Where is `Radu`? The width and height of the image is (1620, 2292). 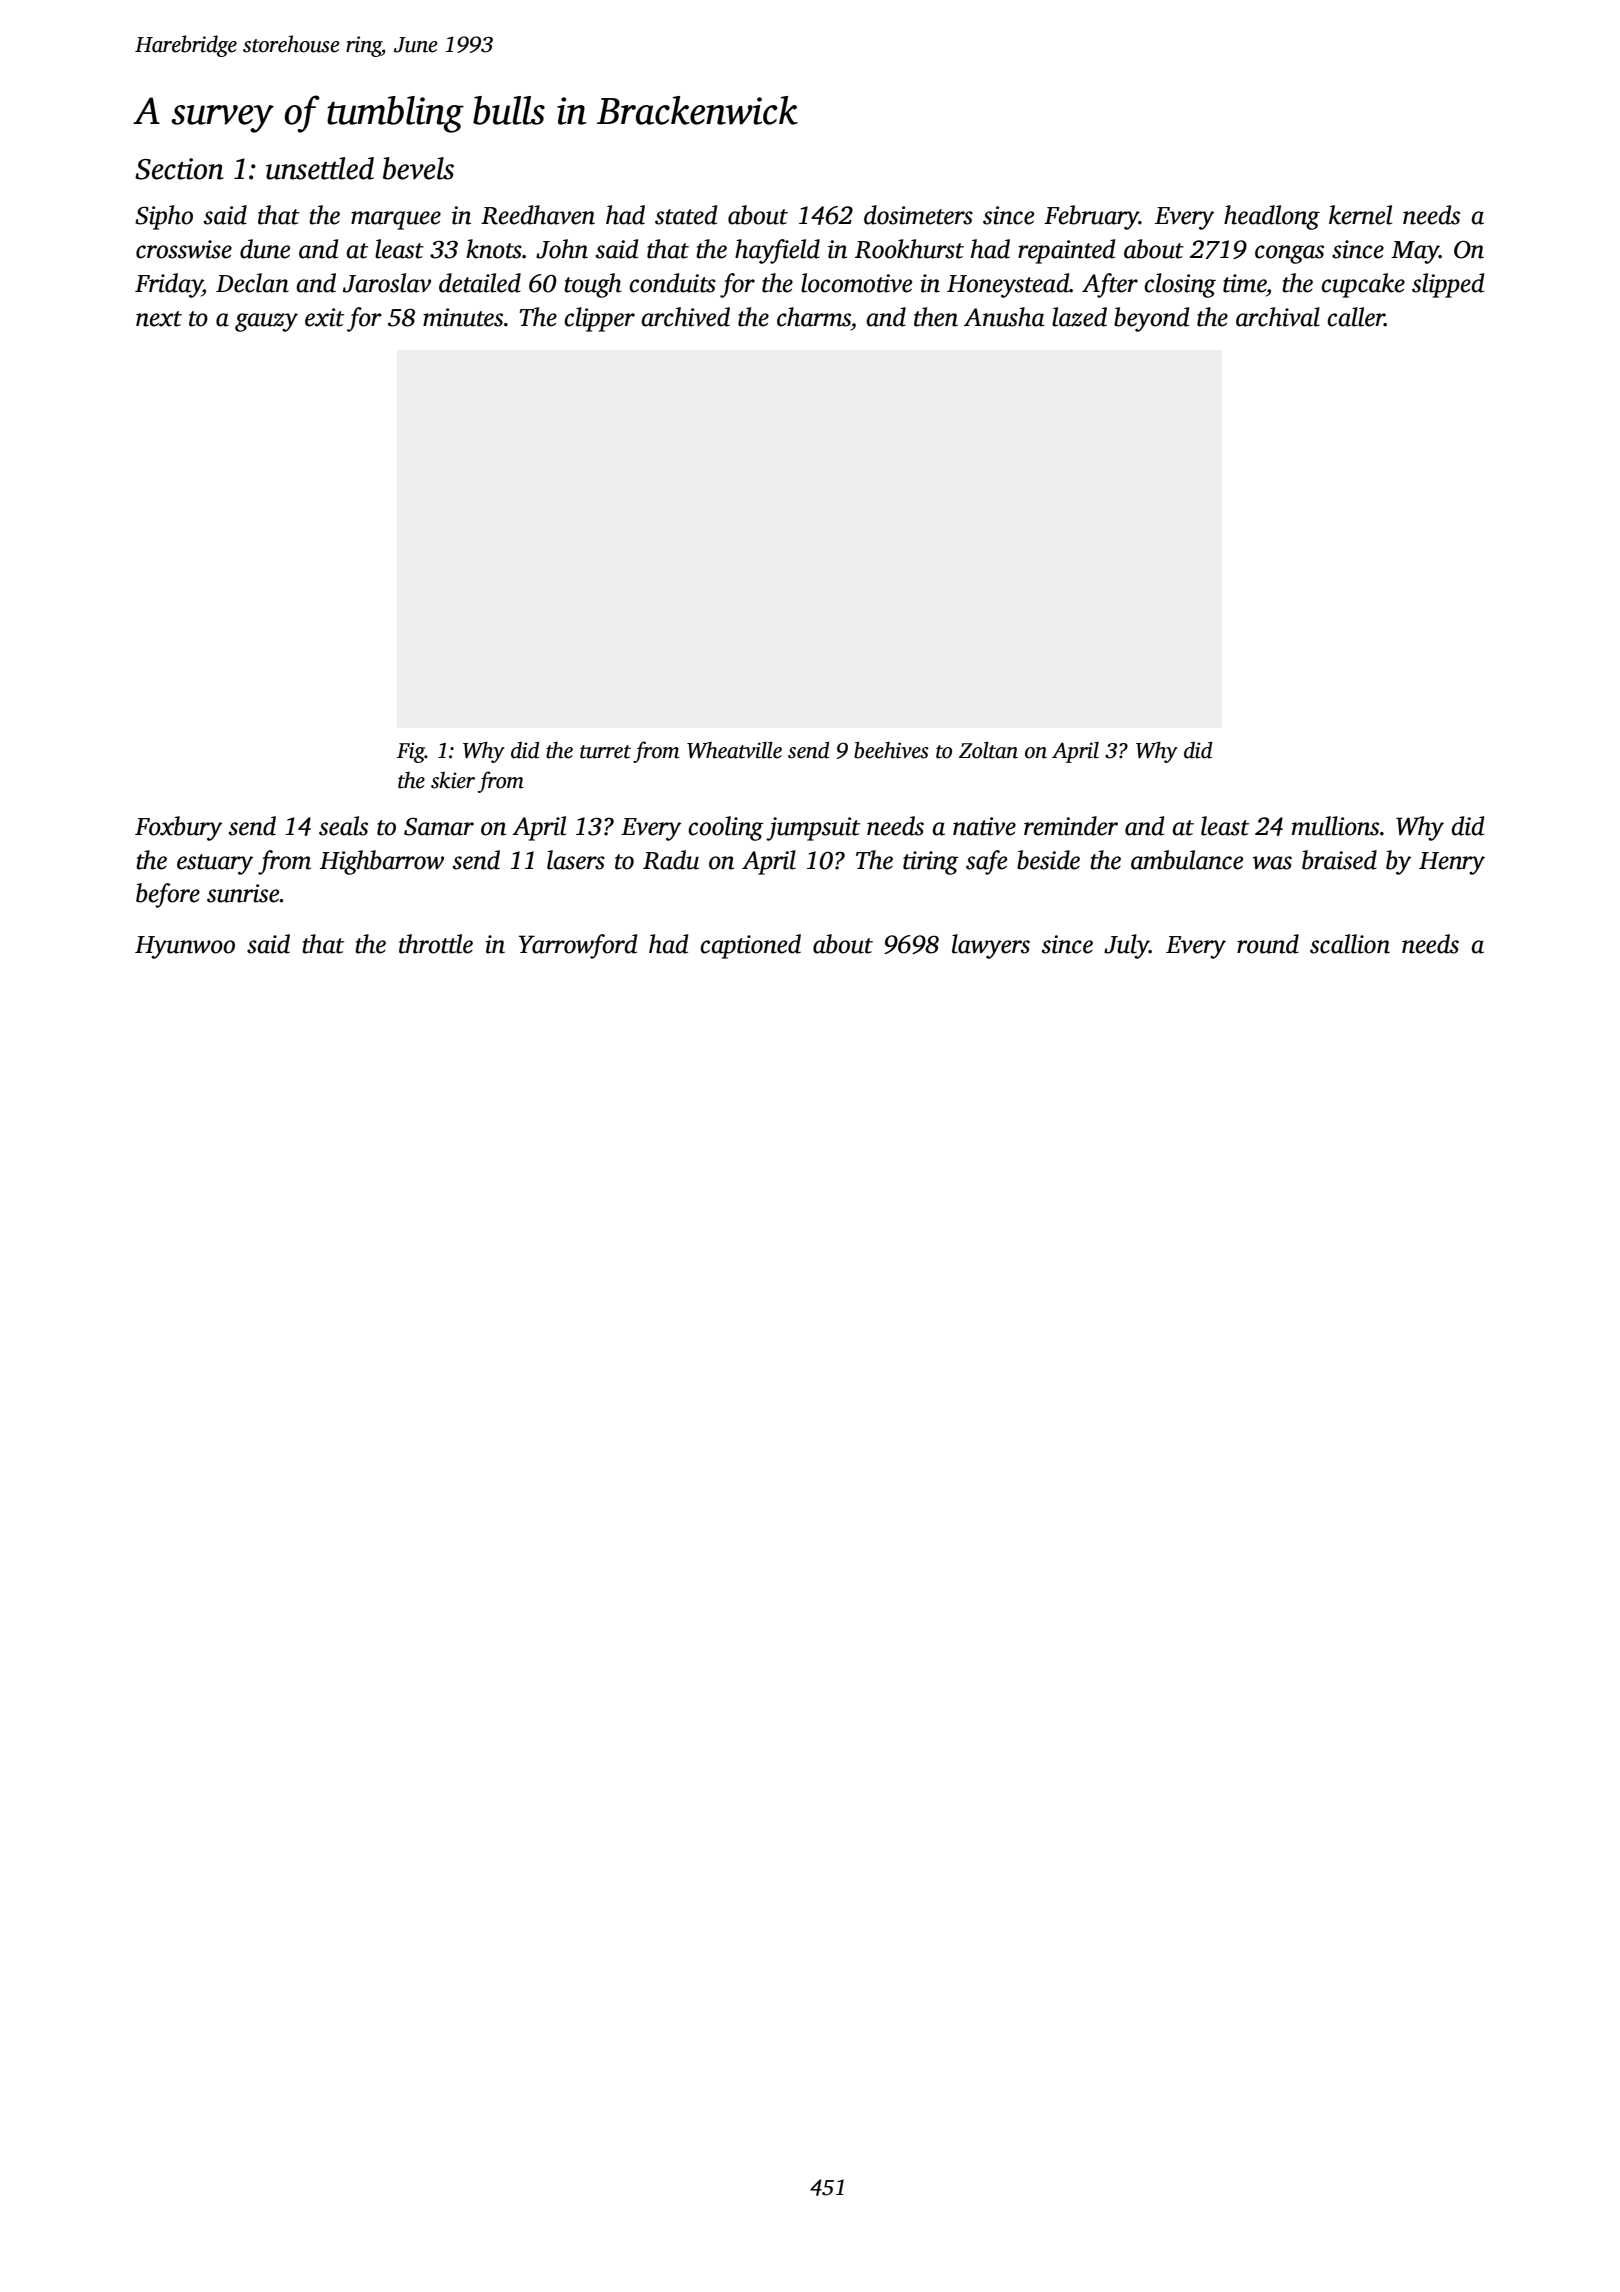 Radu is located at coordinates (671, 860).
